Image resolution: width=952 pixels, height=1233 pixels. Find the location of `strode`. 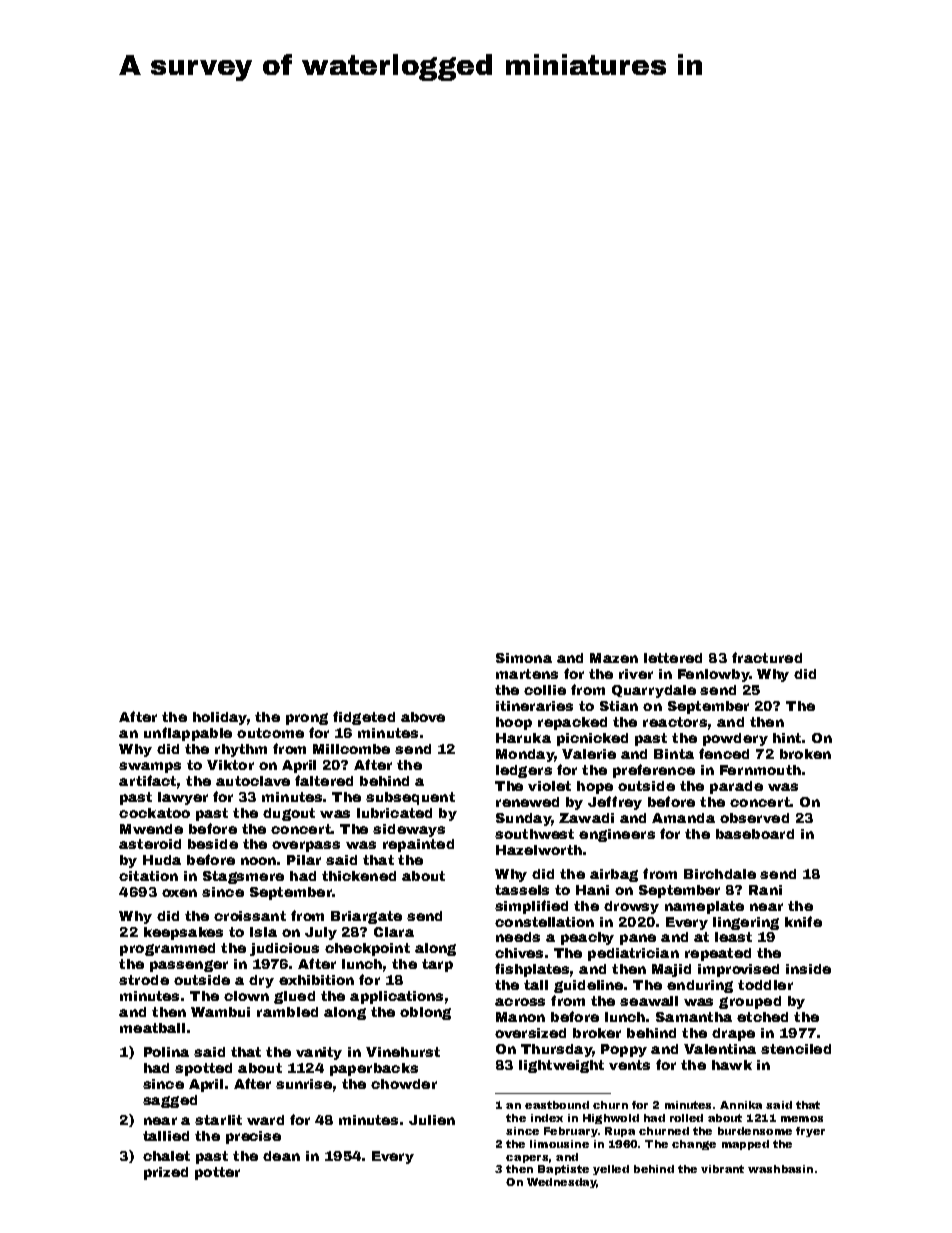

strode is located at coordinates (144, 980).
